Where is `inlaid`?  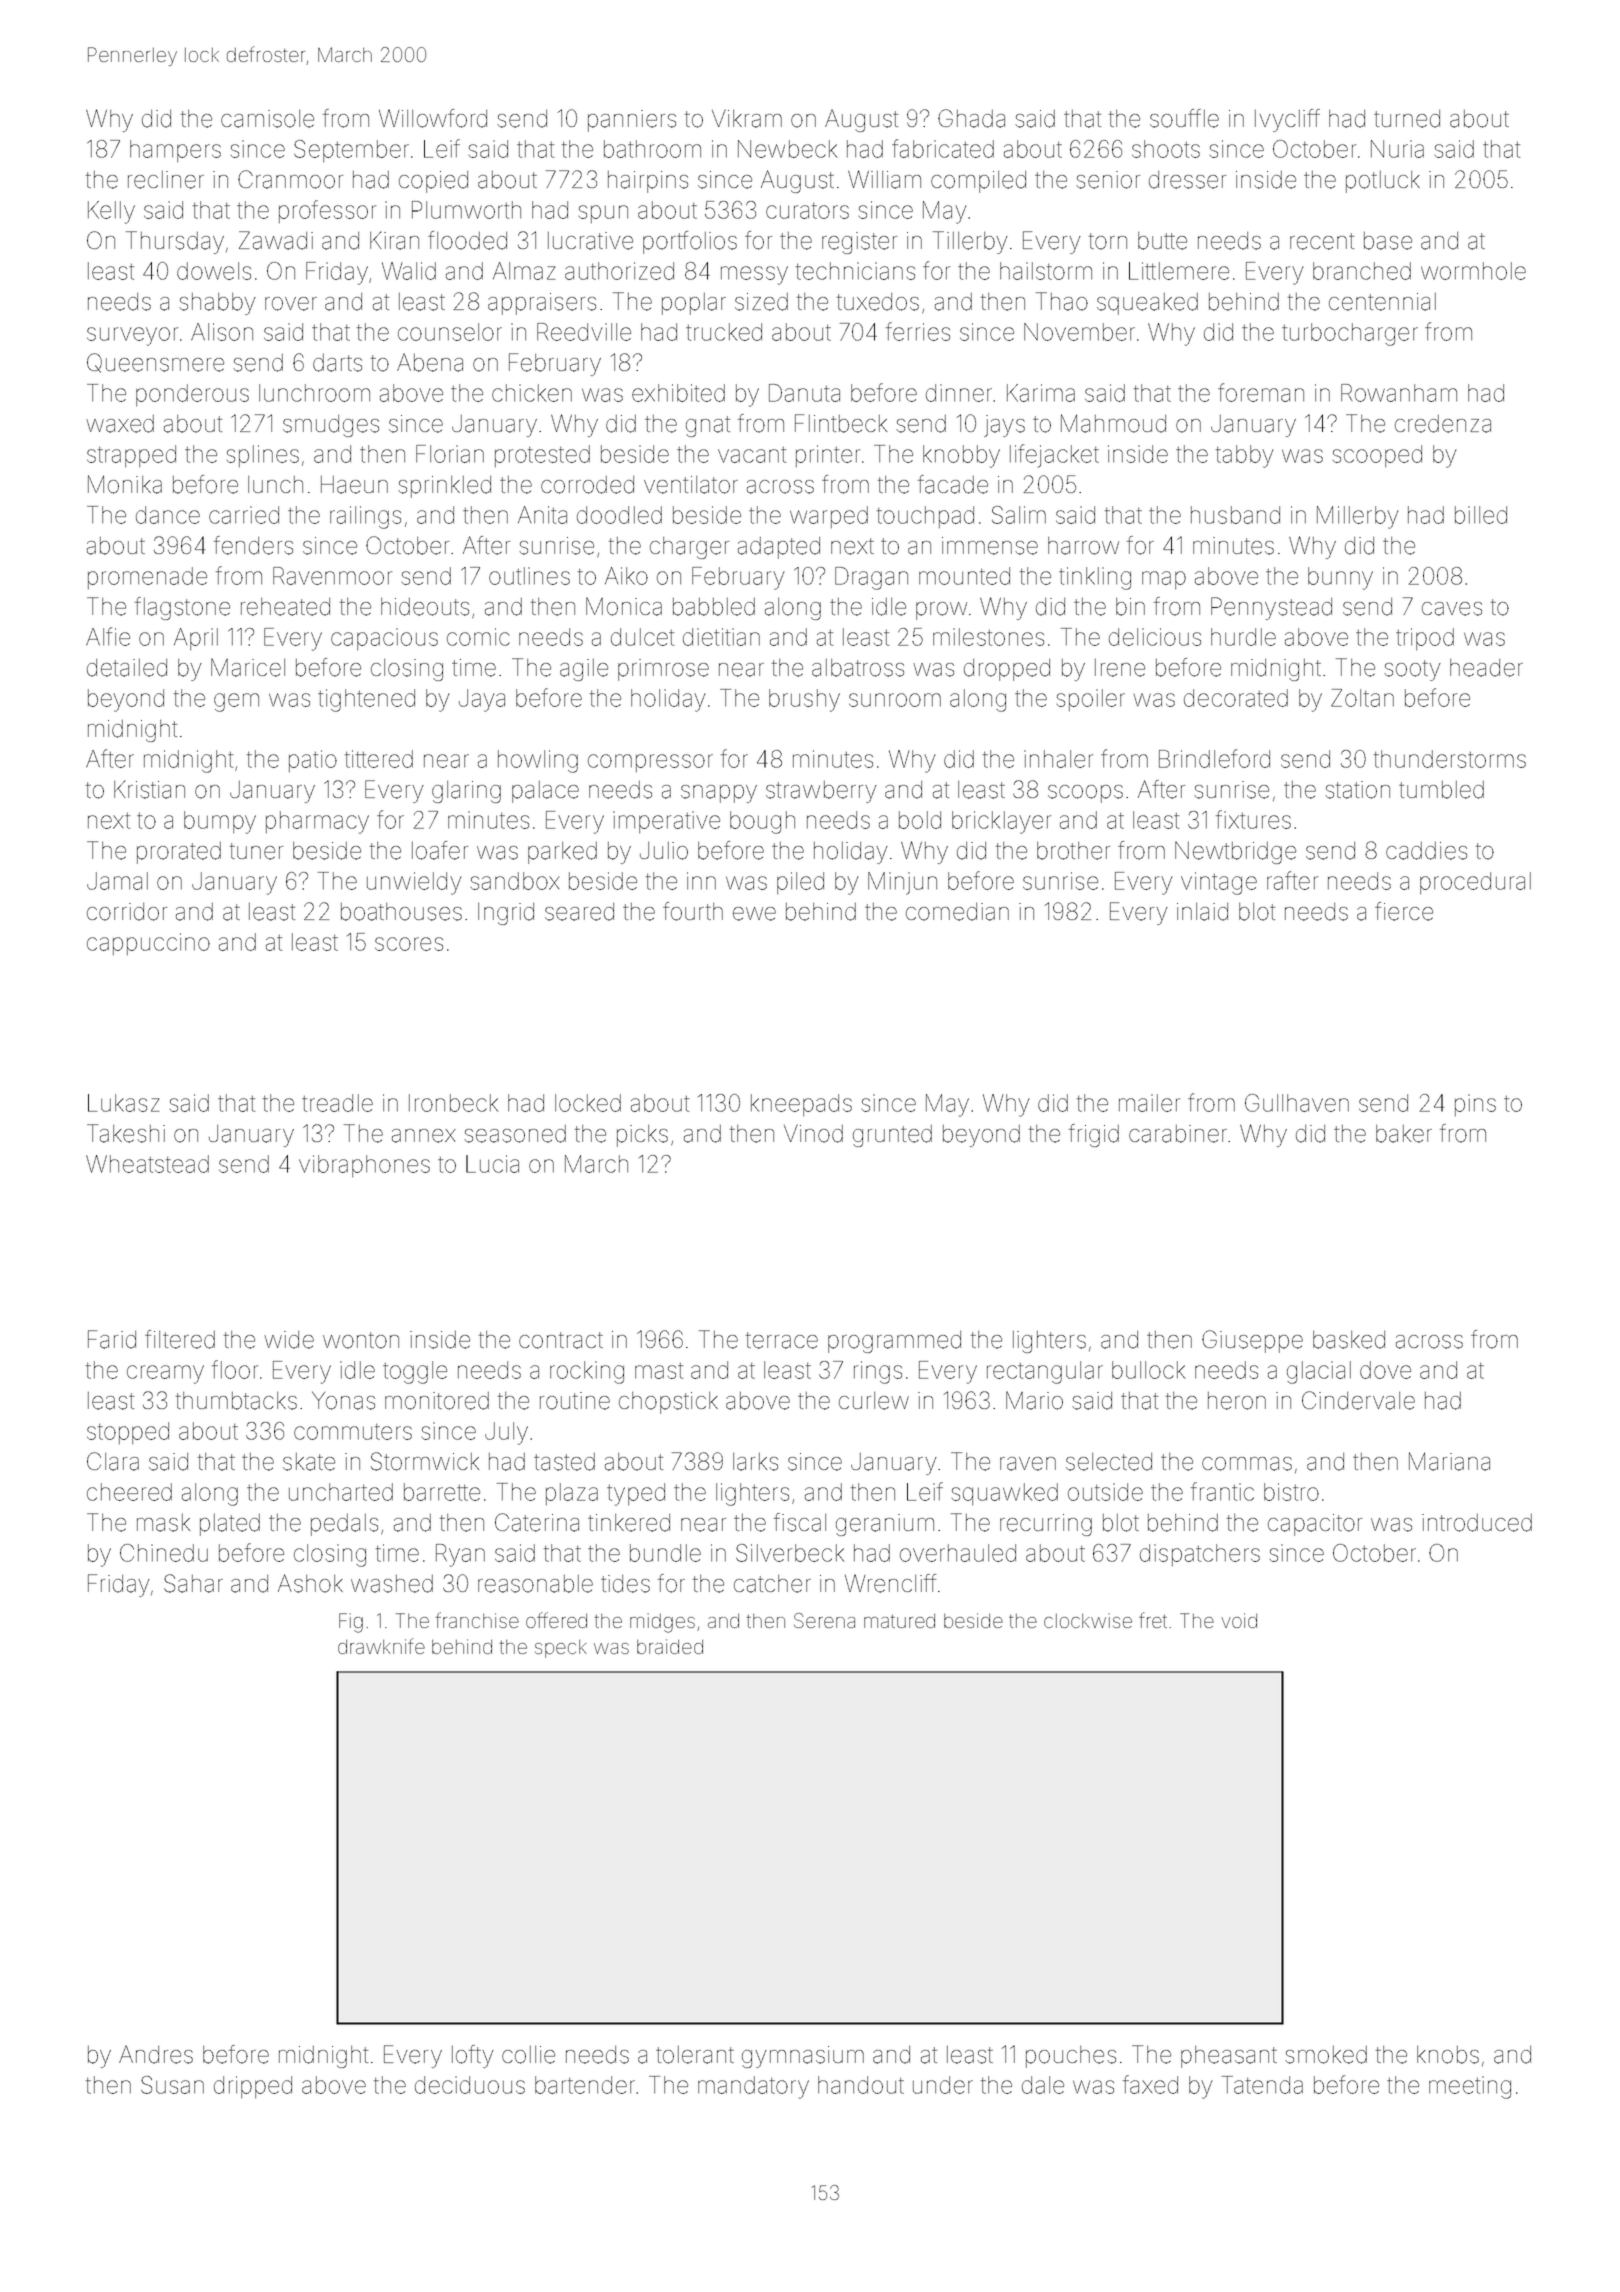 inlaid is located at coordinates (1202, 912).
